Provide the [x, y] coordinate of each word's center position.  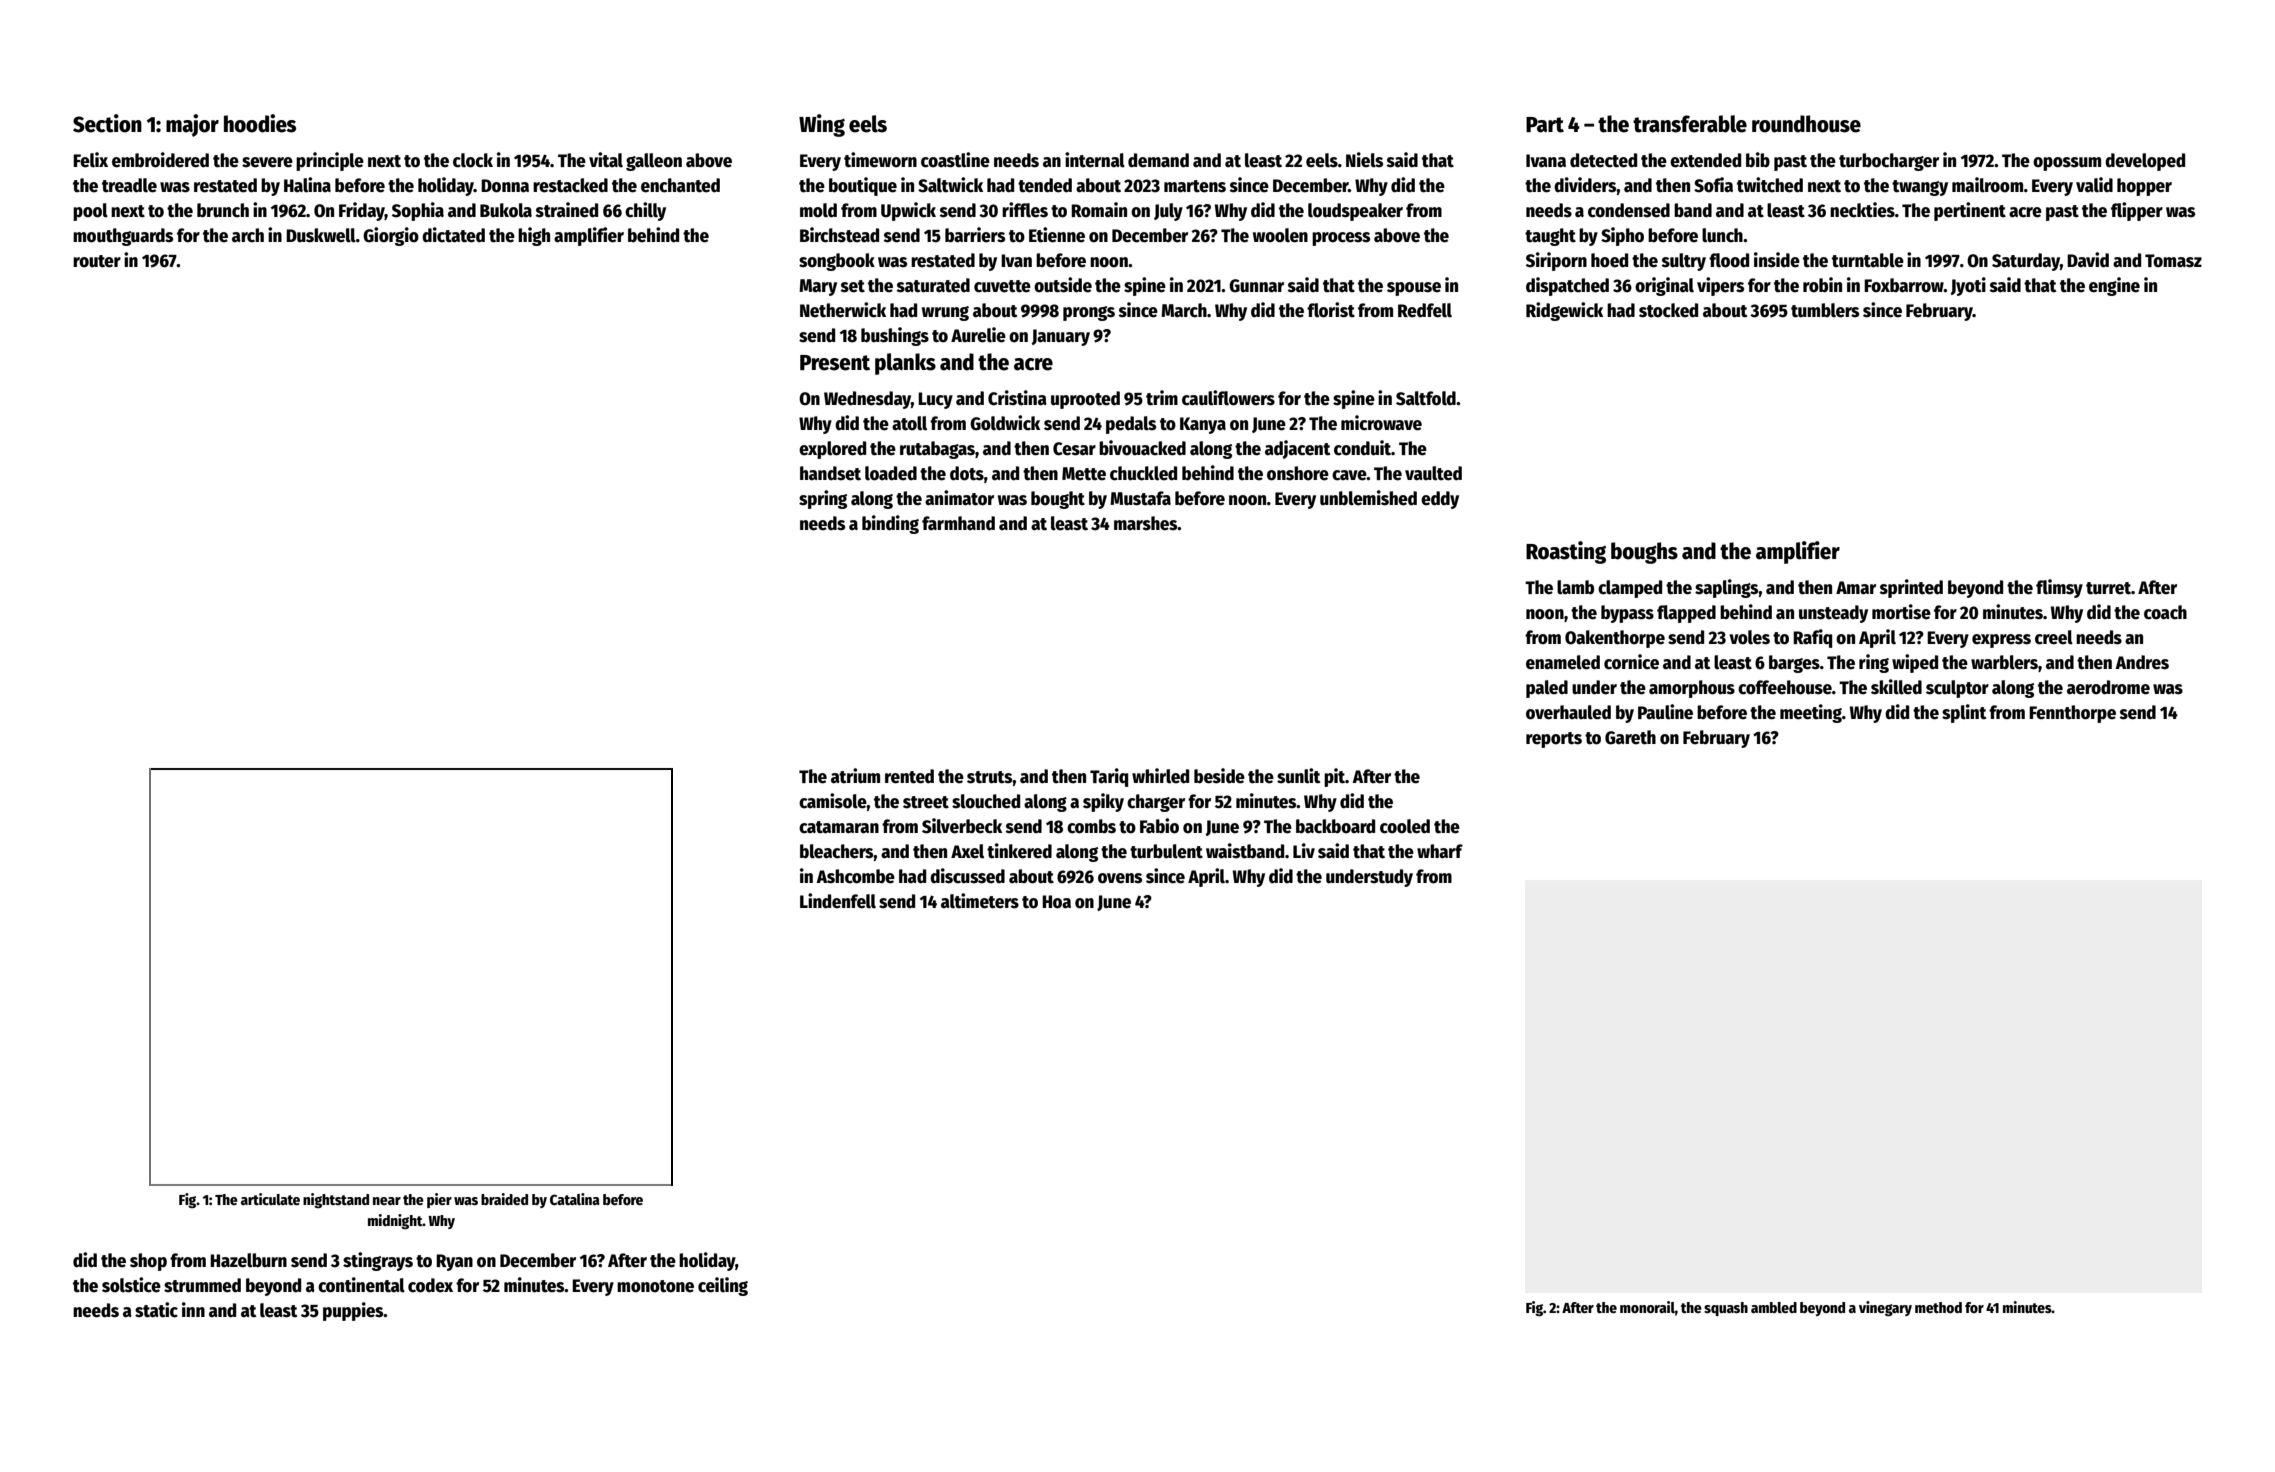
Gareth [1630, 737]
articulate [270, 1199]
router [97, 261]
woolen [1280, 235]
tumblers [1825, 310]
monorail [1647, 1307]
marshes [1146, 523]
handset [830, 473]
